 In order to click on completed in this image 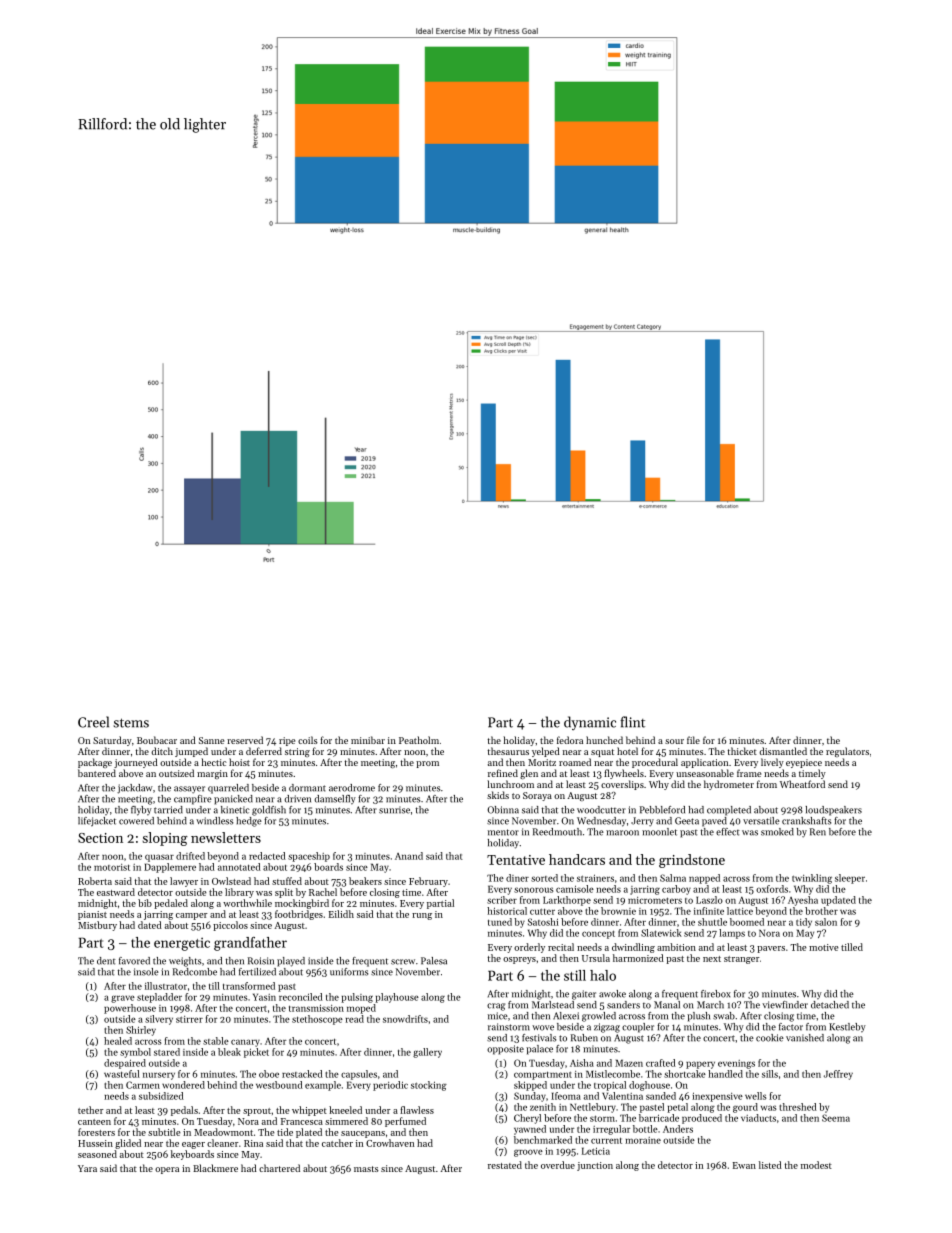, I will do `click(729, 811)`.
